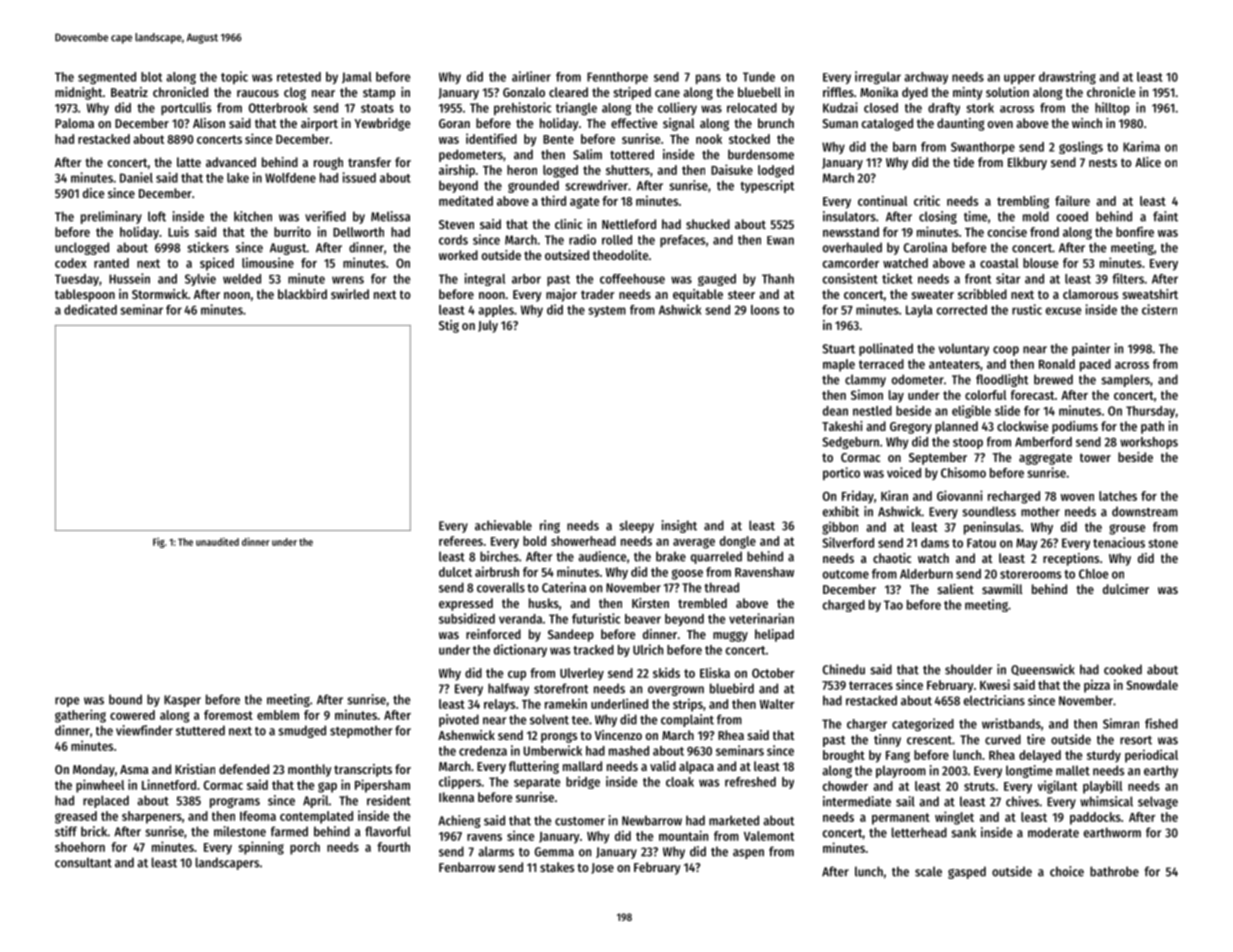  What do you see at coordinates (531, 76) in the page?
I see `airliner` at bounding box center [531, 76].
